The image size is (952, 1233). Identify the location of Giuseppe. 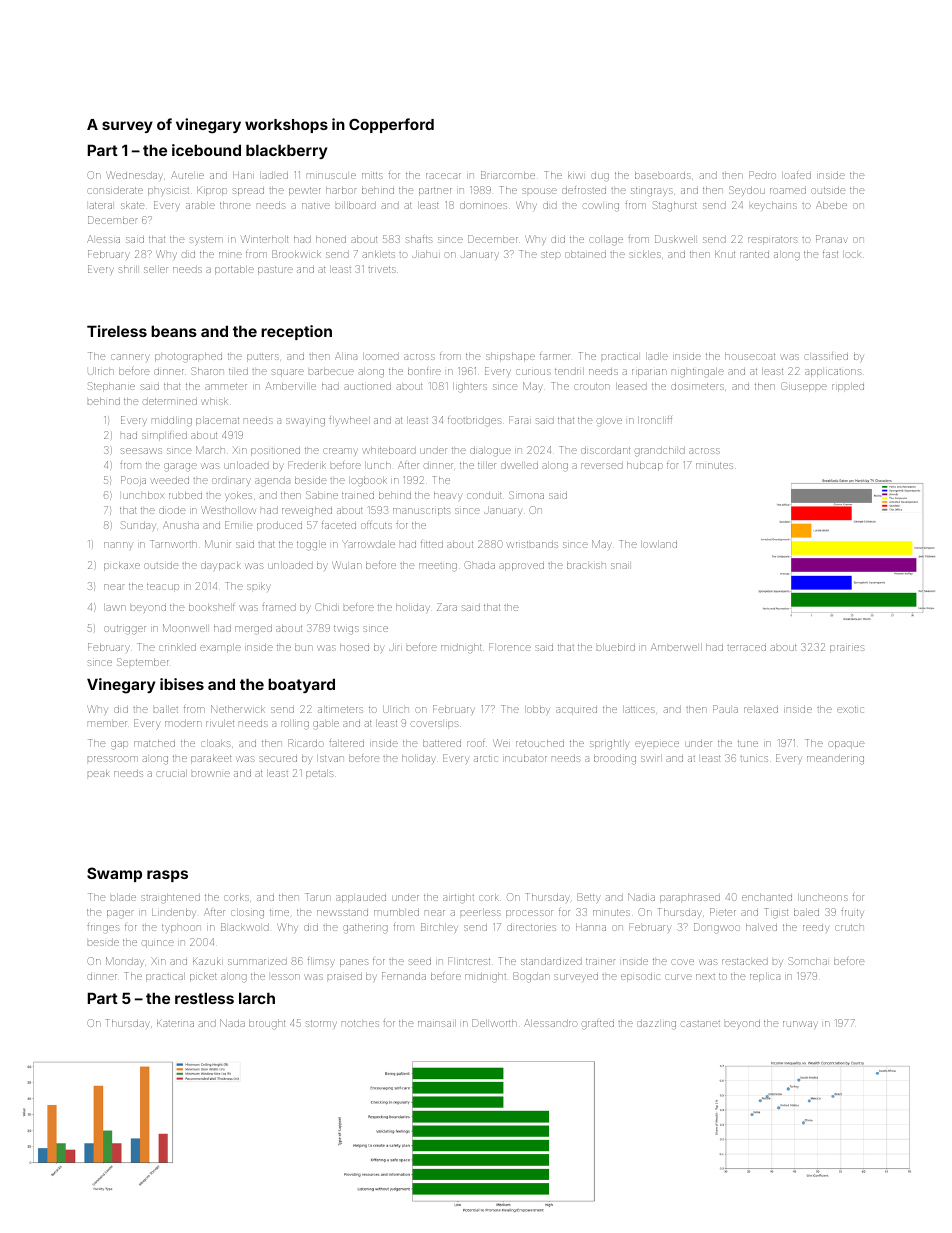
(804, 387).
